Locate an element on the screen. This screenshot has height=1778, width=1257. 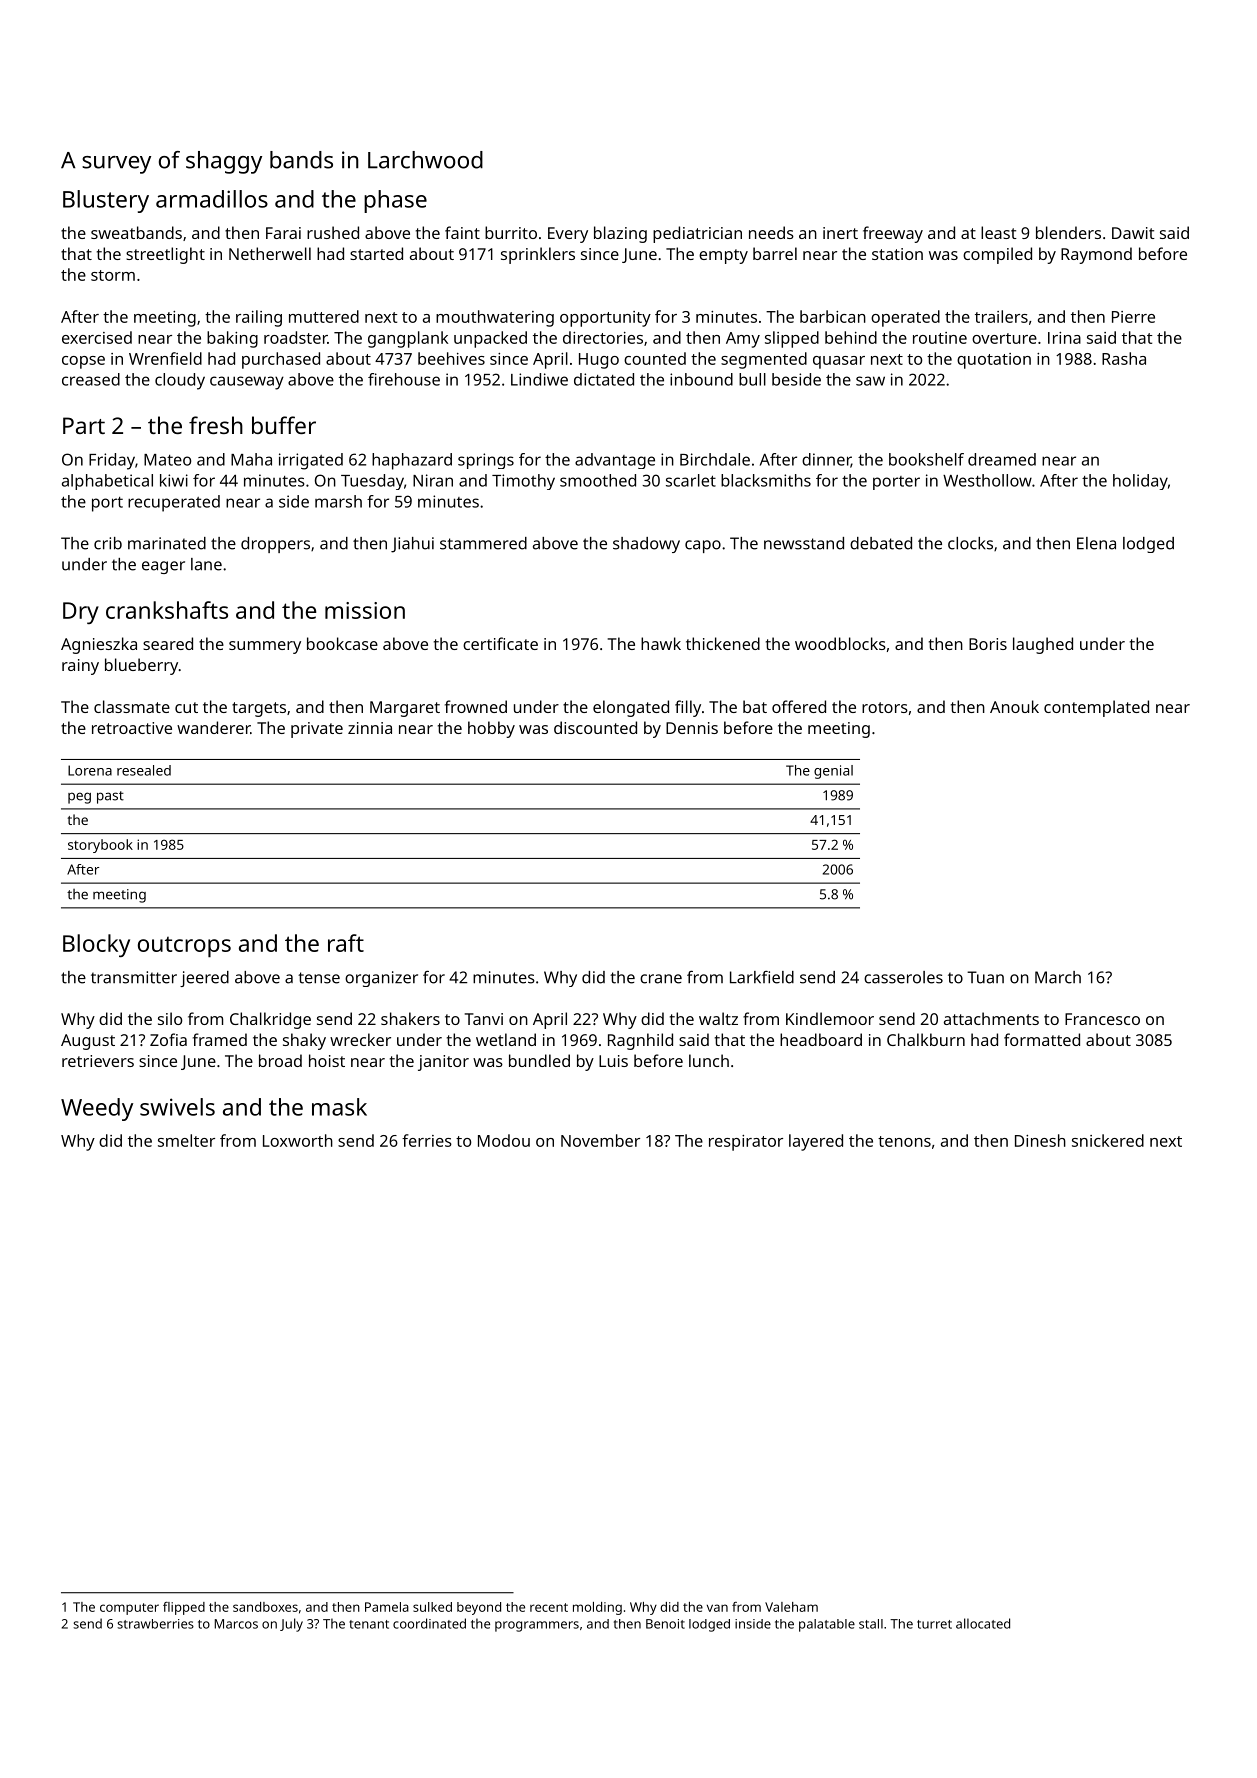
summery is located at coordinates (265, 647).
